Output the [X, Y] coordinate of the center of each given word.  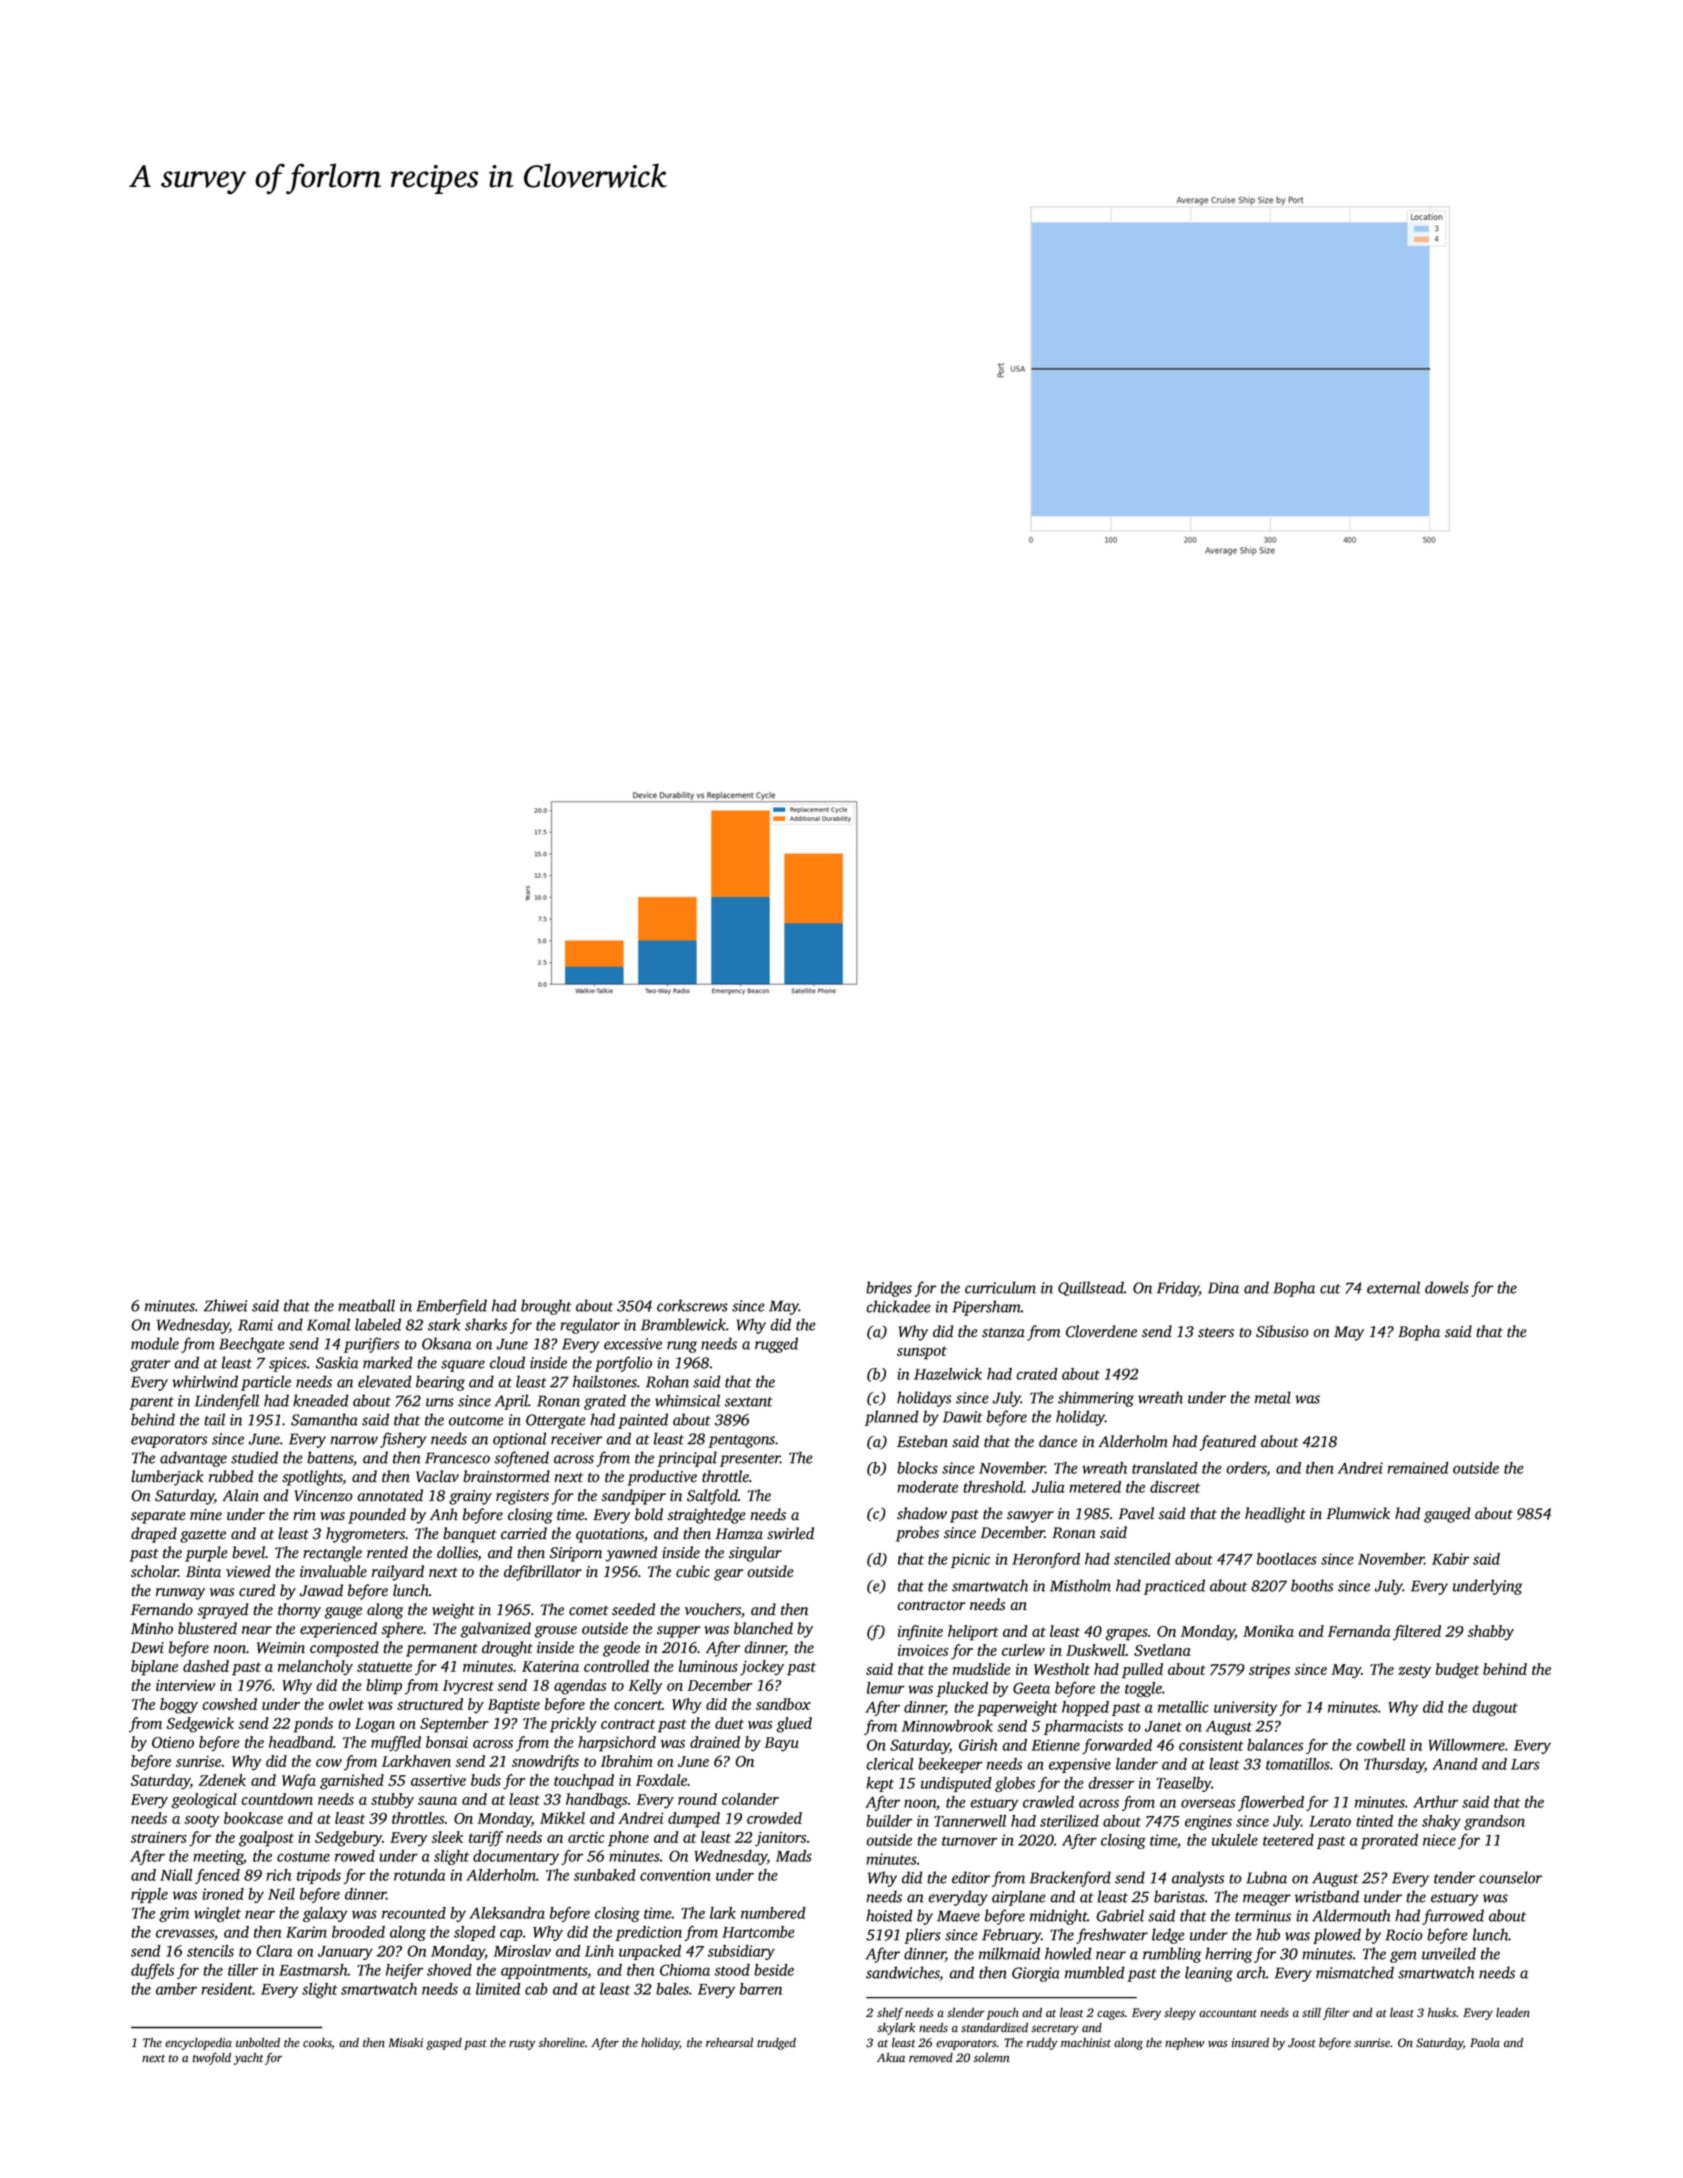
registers [522, 1497]
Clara [274, 1951]
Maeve [958, 1916]
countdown [277, 1799]
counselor [1510, 1877]
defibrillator [543, 1573]
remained [1418, 1468]
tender [1454, 1877]
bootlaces [1287, 1559]
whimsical [687, 1400]
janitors [780, 1839]
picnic [970, 1560]
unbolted [258, 2043]
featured [1228, 1443]
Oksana [447, 1343]
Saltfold [712, 1497]
